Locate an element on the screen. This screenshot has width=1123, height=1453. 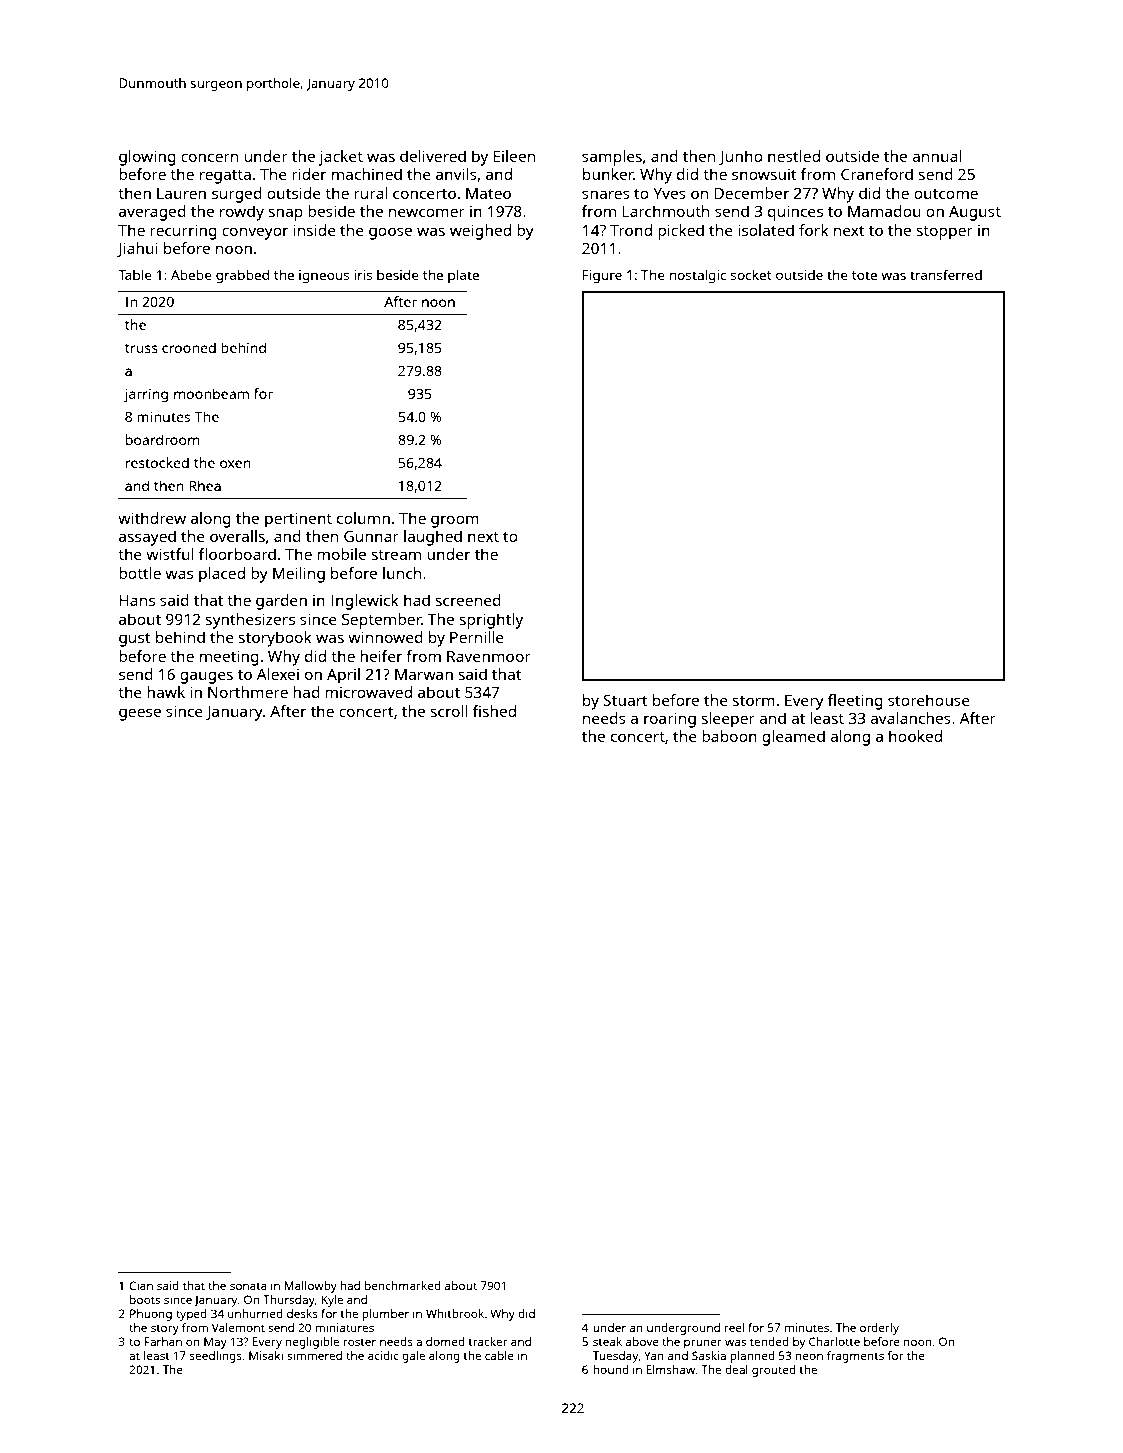
Phuong is located at coordinates (151, 1315).
